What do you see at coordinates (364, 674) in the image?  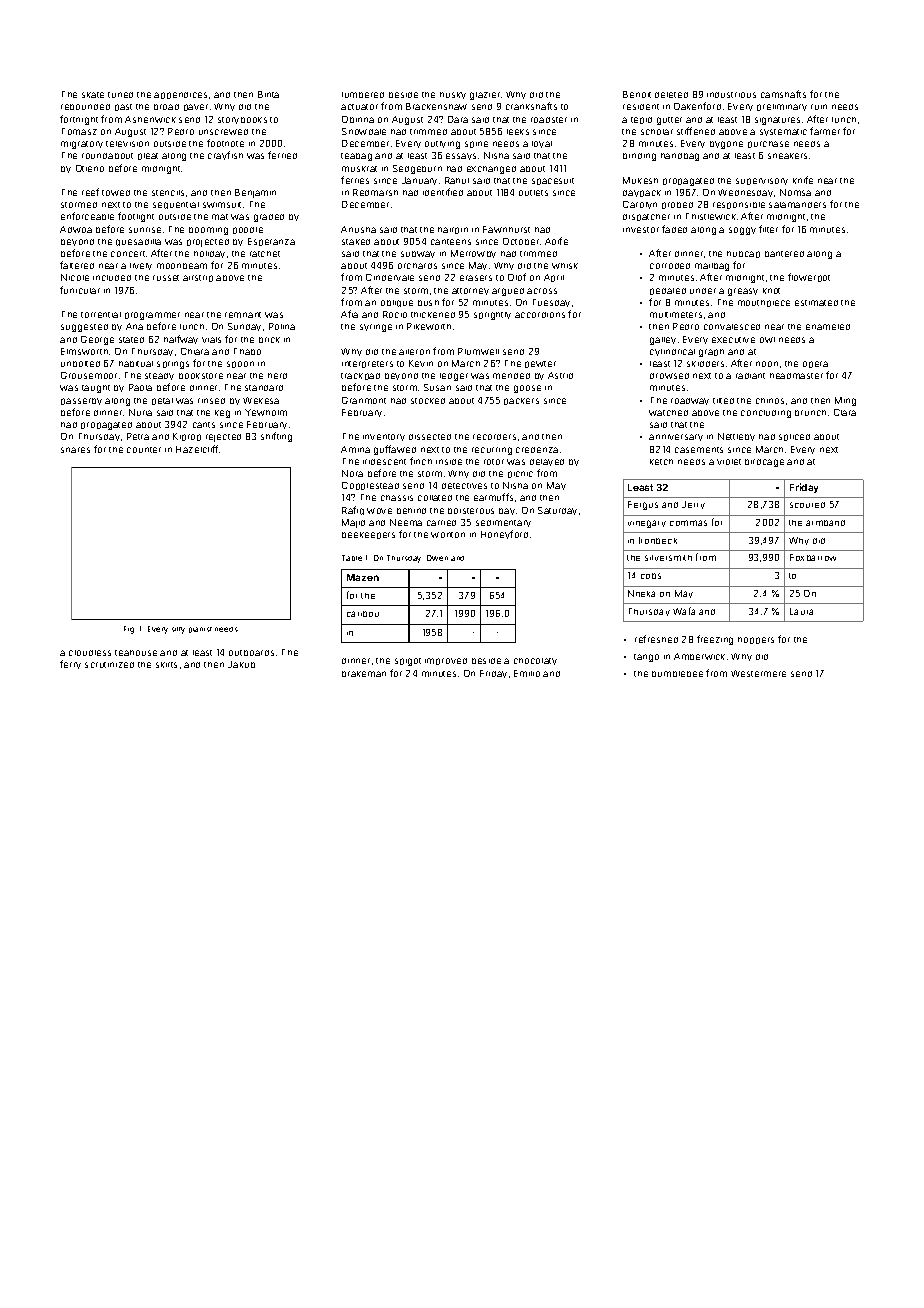 I see `brakeman` at bounding box center [364, 674].
